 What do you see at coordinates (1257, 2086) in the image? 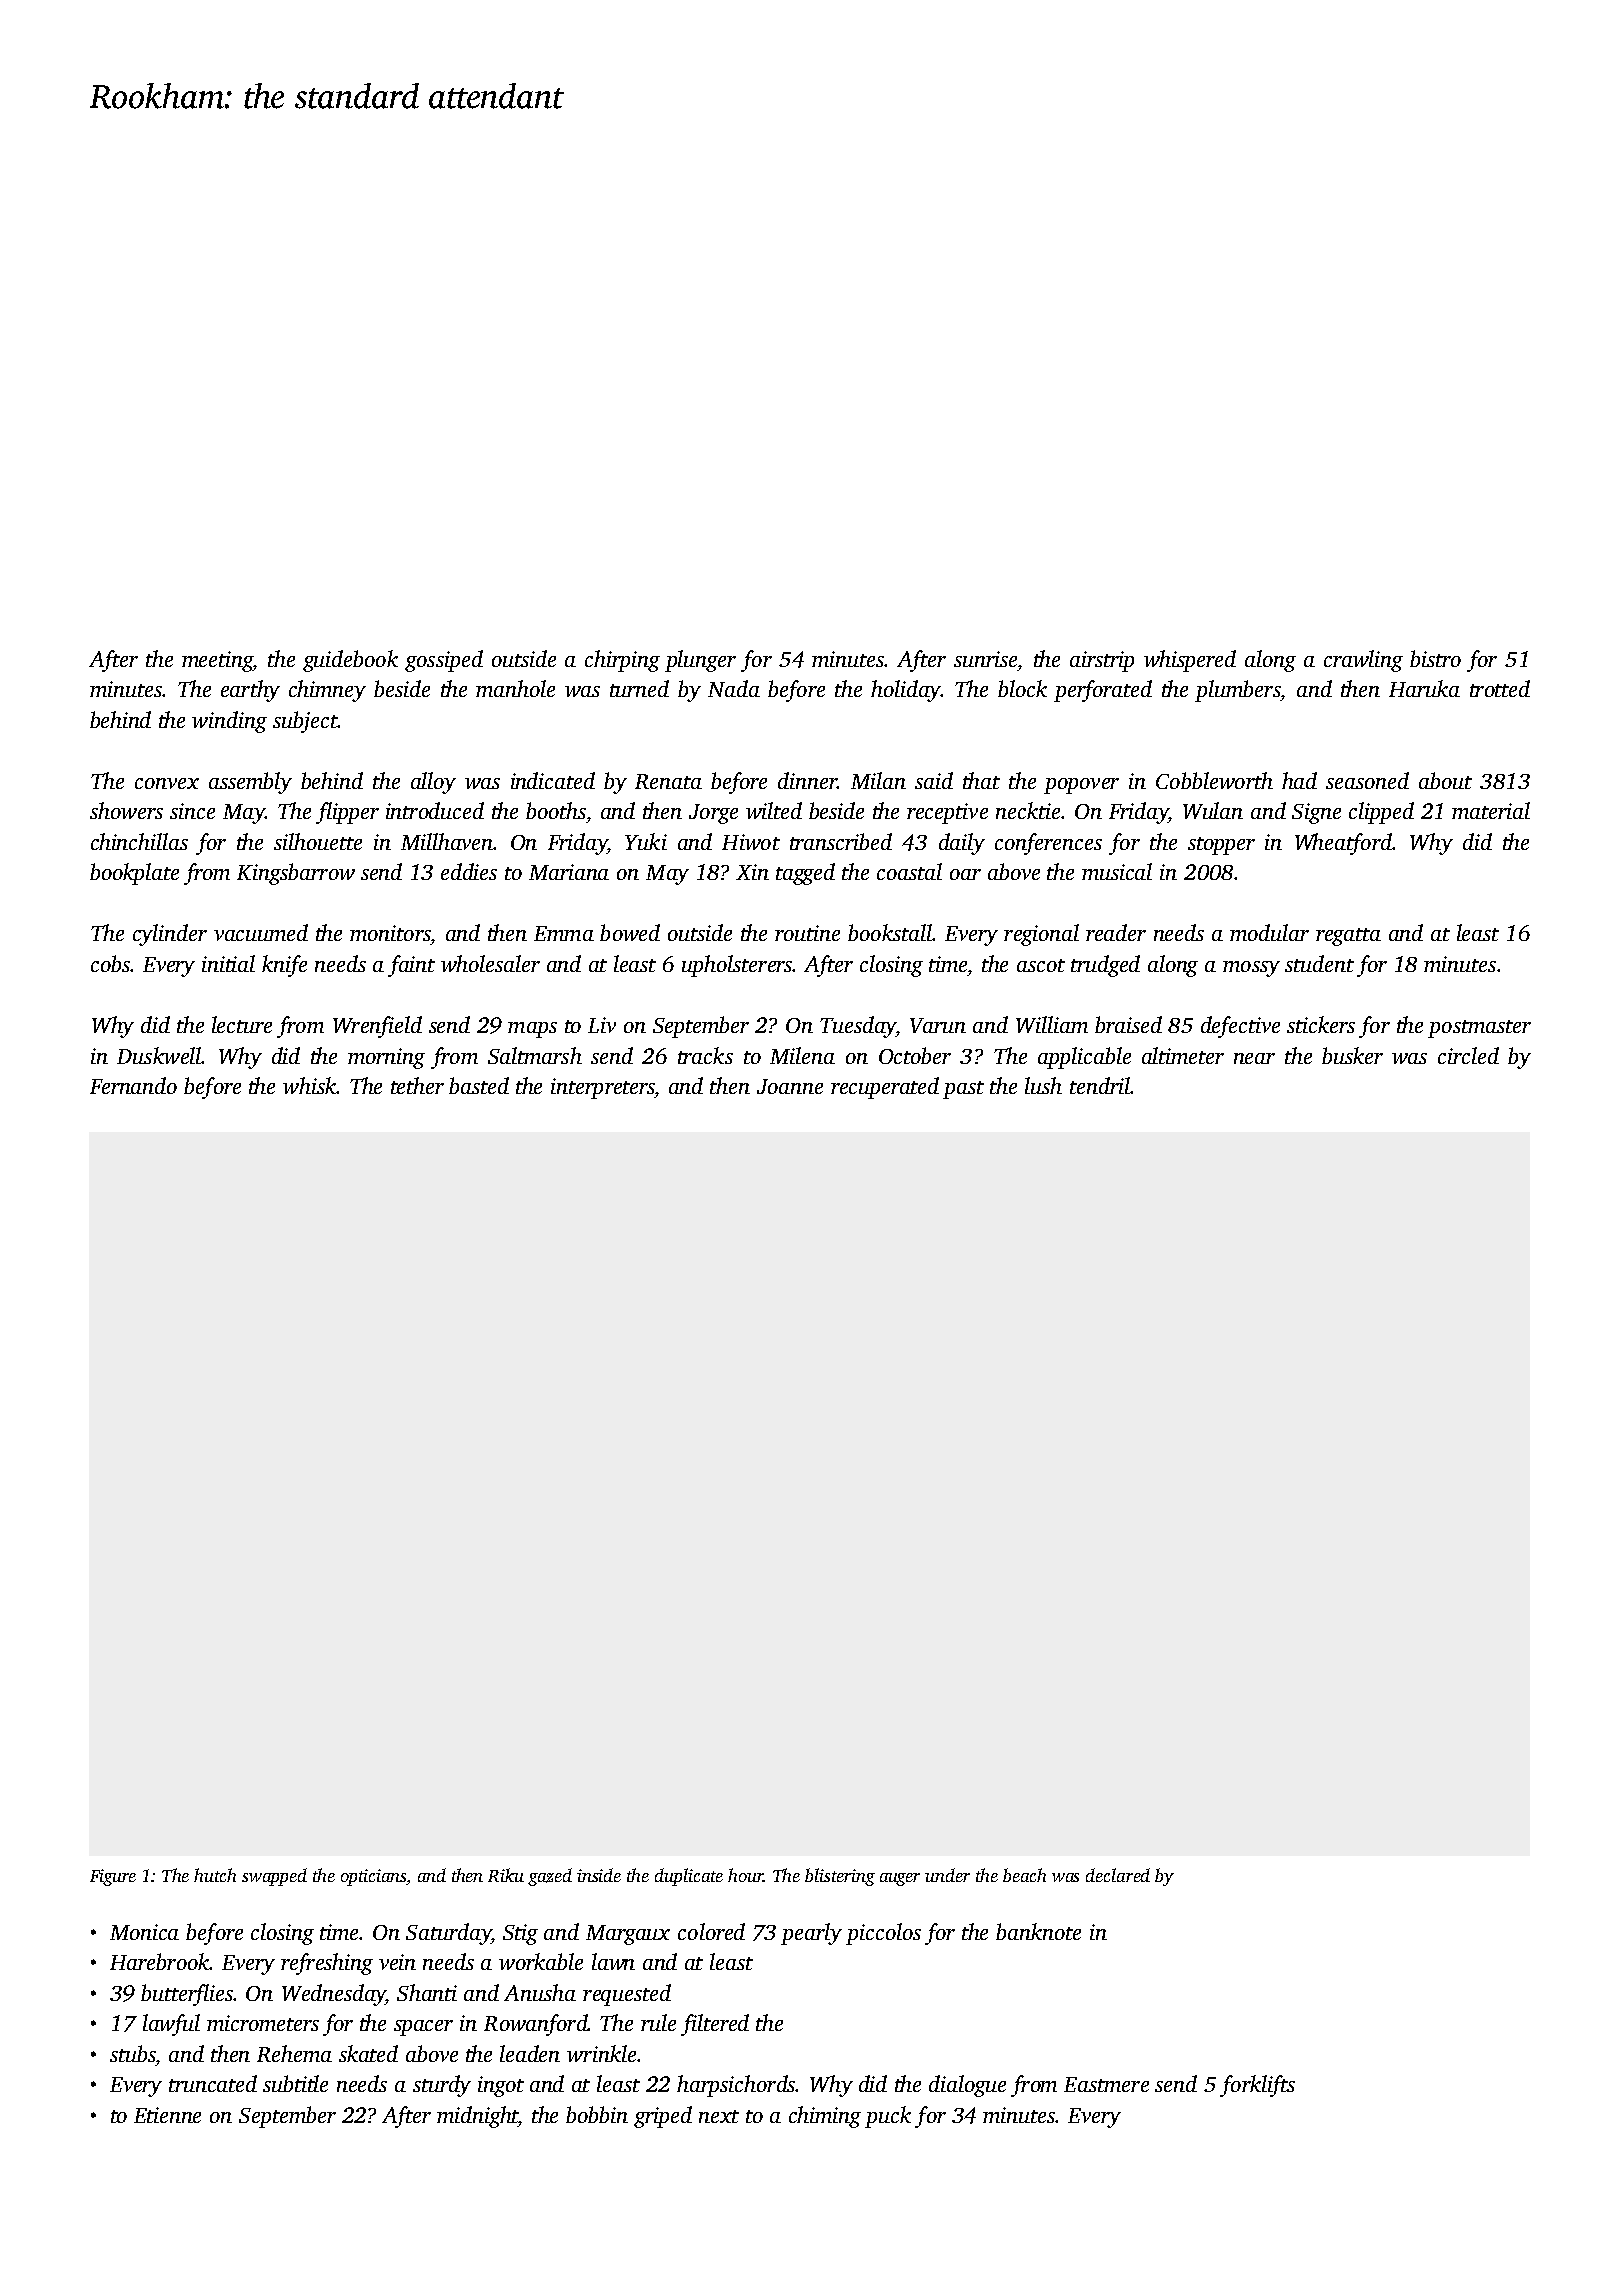
I see `forklifts` at bounding box center [1257, 2086].
